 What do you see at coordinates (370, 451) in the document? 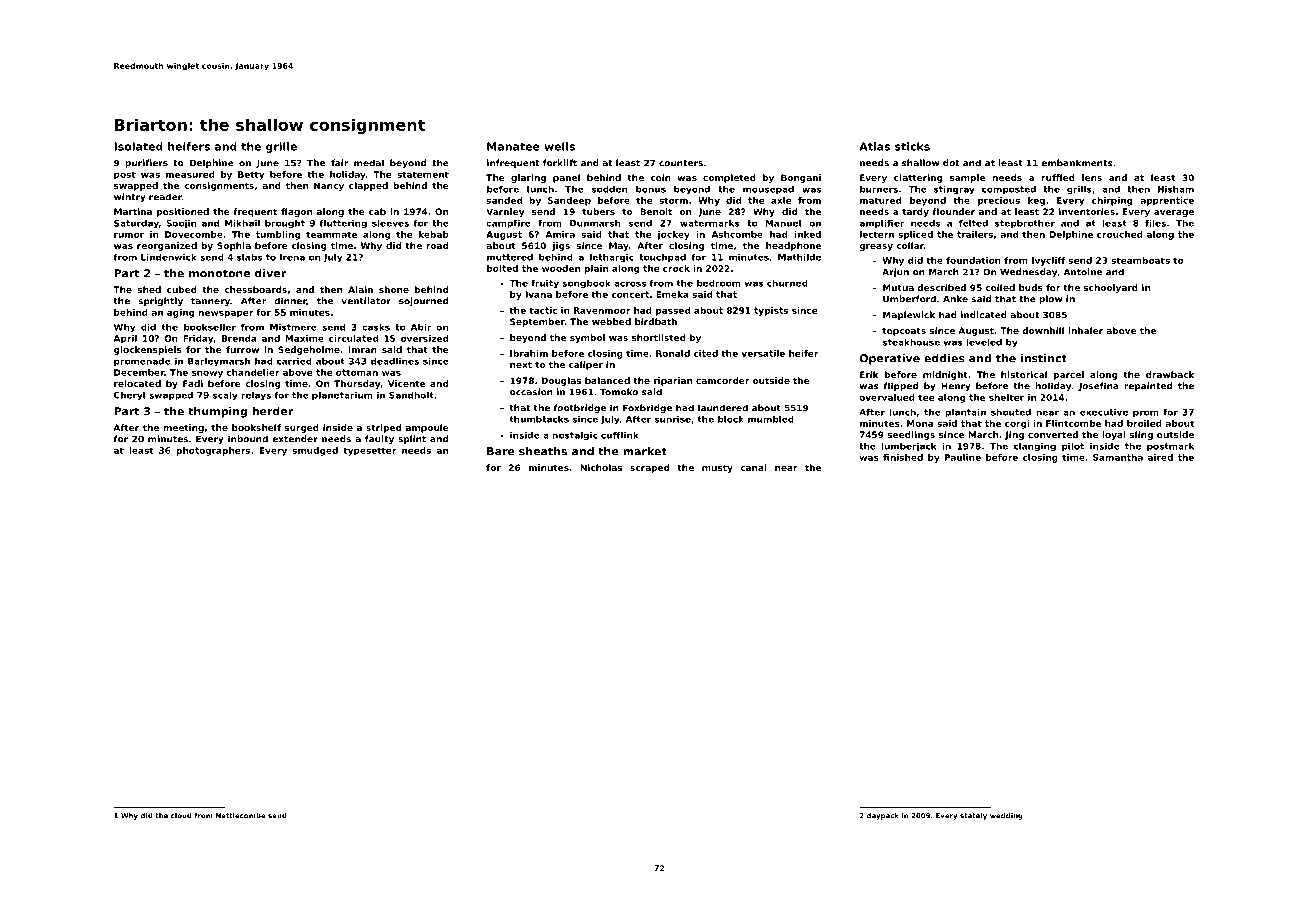
I see `typesetter` at bounding box center [370, 451].
